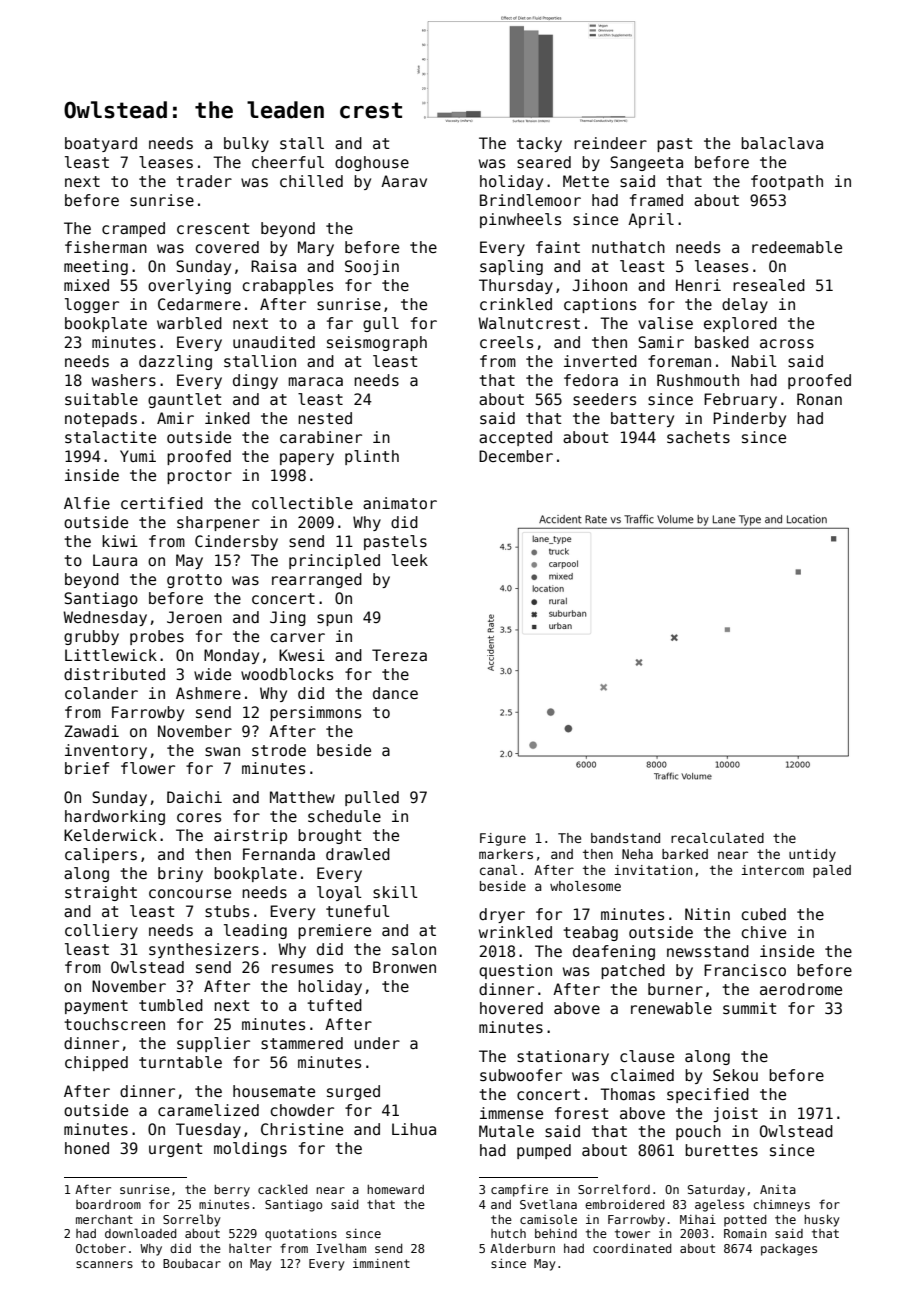  I want to click on Jing, so click(288, 618).
